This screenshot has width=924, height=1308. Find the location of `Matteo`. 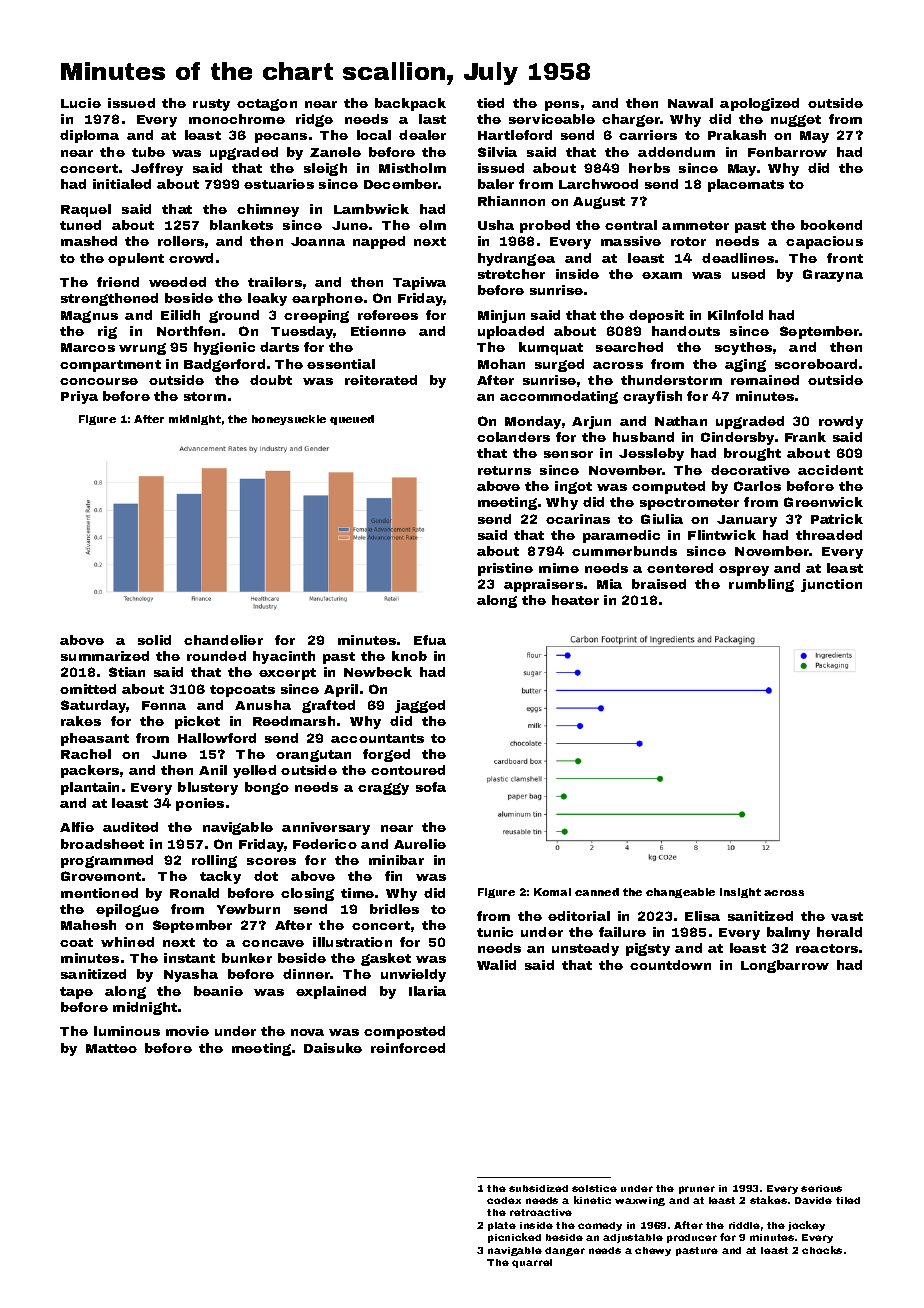

Matteo is located at coordinates (111, 1048).
